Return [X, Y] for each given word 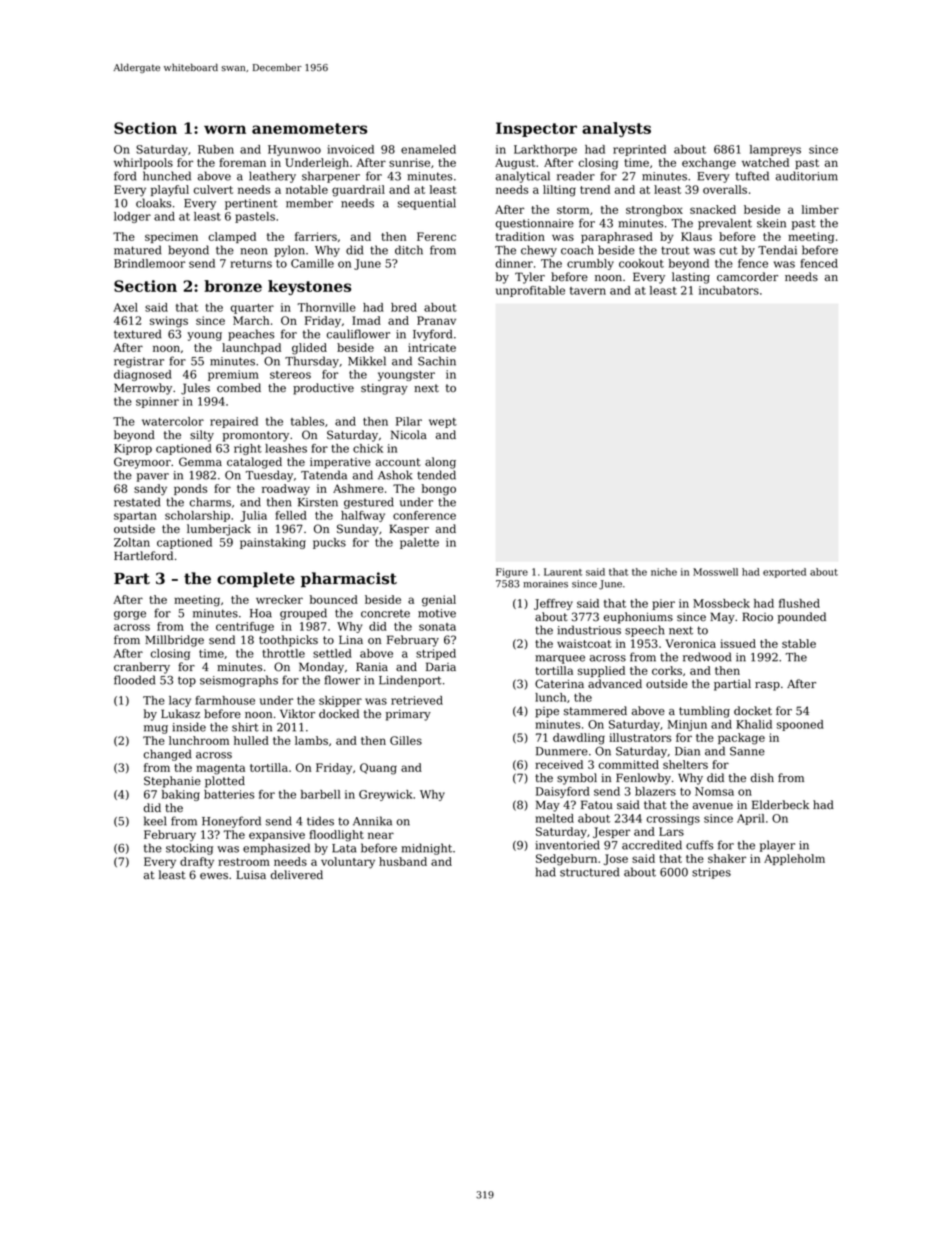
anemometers [309, 128]
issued [738, 643]
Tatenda [324, 475]
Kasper [409, 530]
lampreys [775, 150]
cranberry [142, 668]
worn [225, 129]
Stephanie [172, 782]
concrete [385, 613]
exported [784, 573]
